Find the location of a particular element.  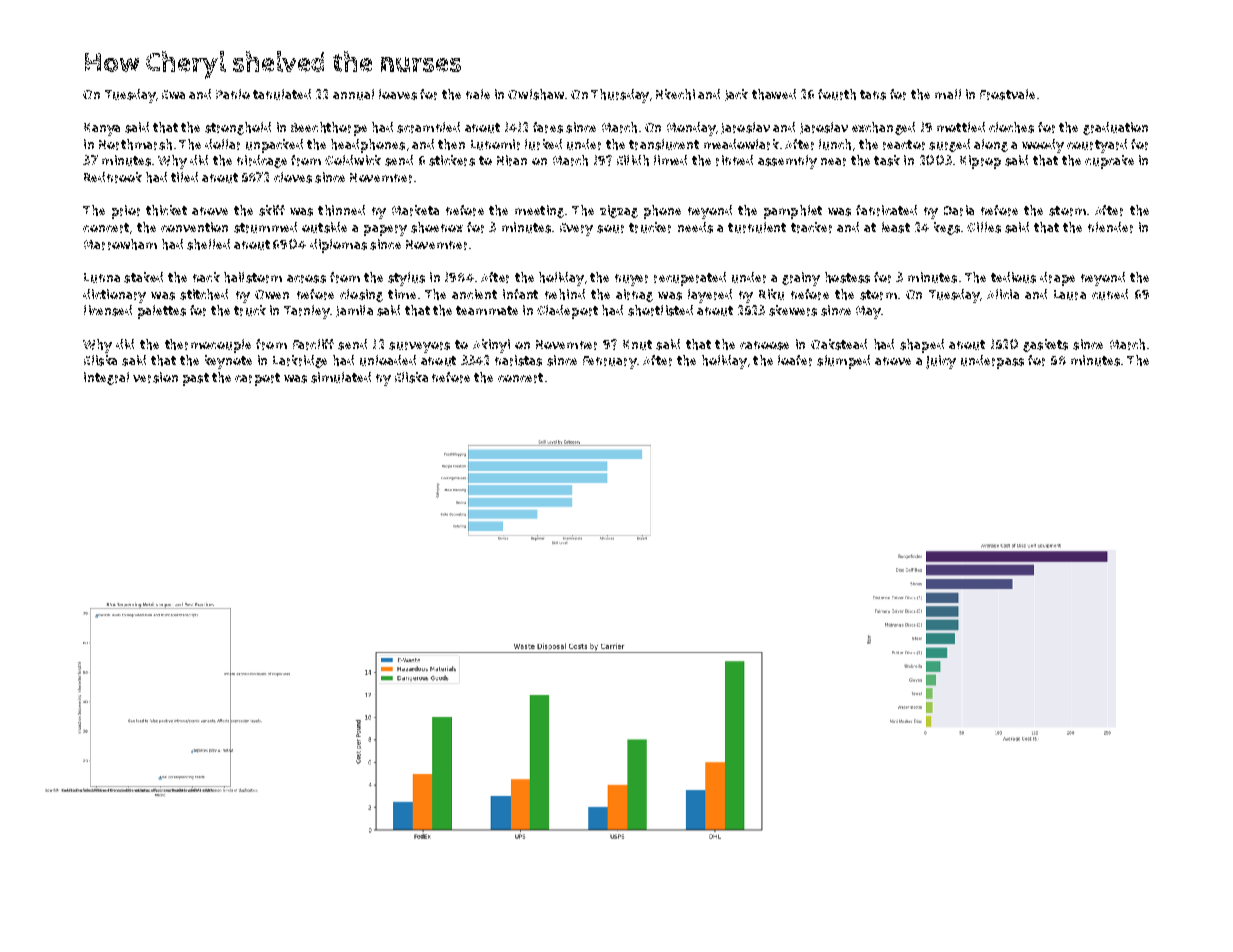

Alicia is located at coordinates (1003, 294).
